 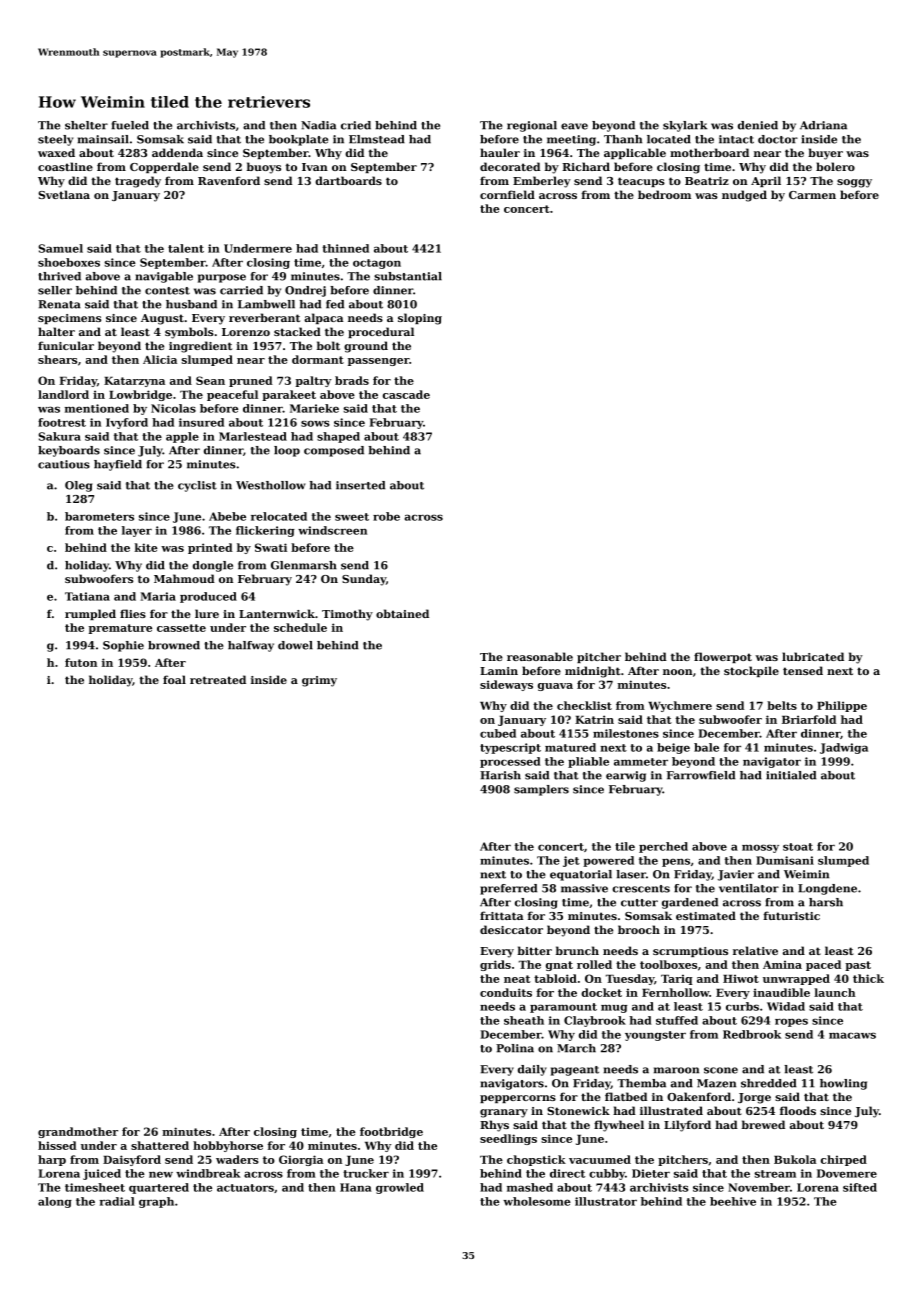 What do you see at coordinates (744, 196) in the image?
I see `nudged` at bounding box center [744, 196].
